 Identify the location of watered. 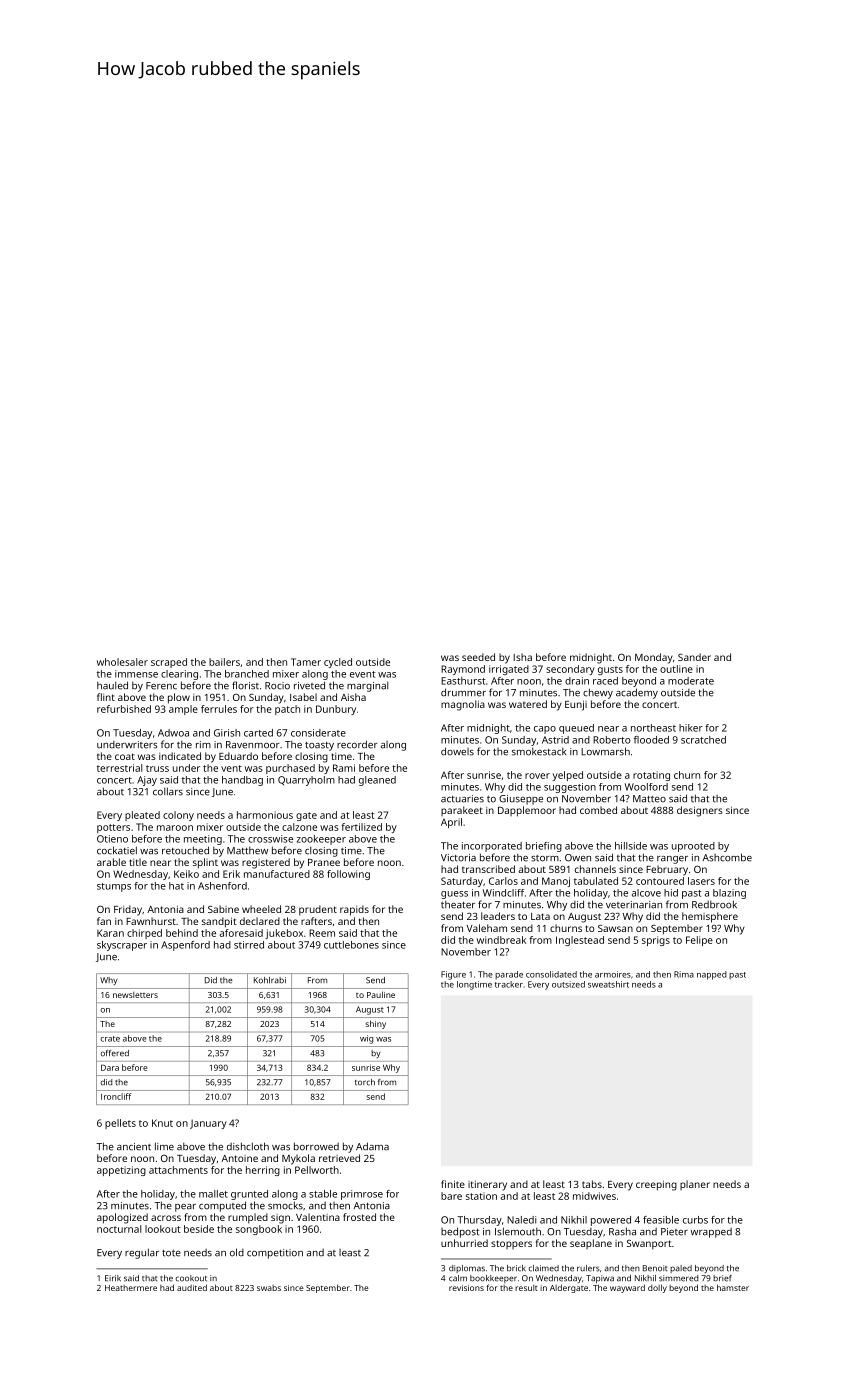
(528, 704).
